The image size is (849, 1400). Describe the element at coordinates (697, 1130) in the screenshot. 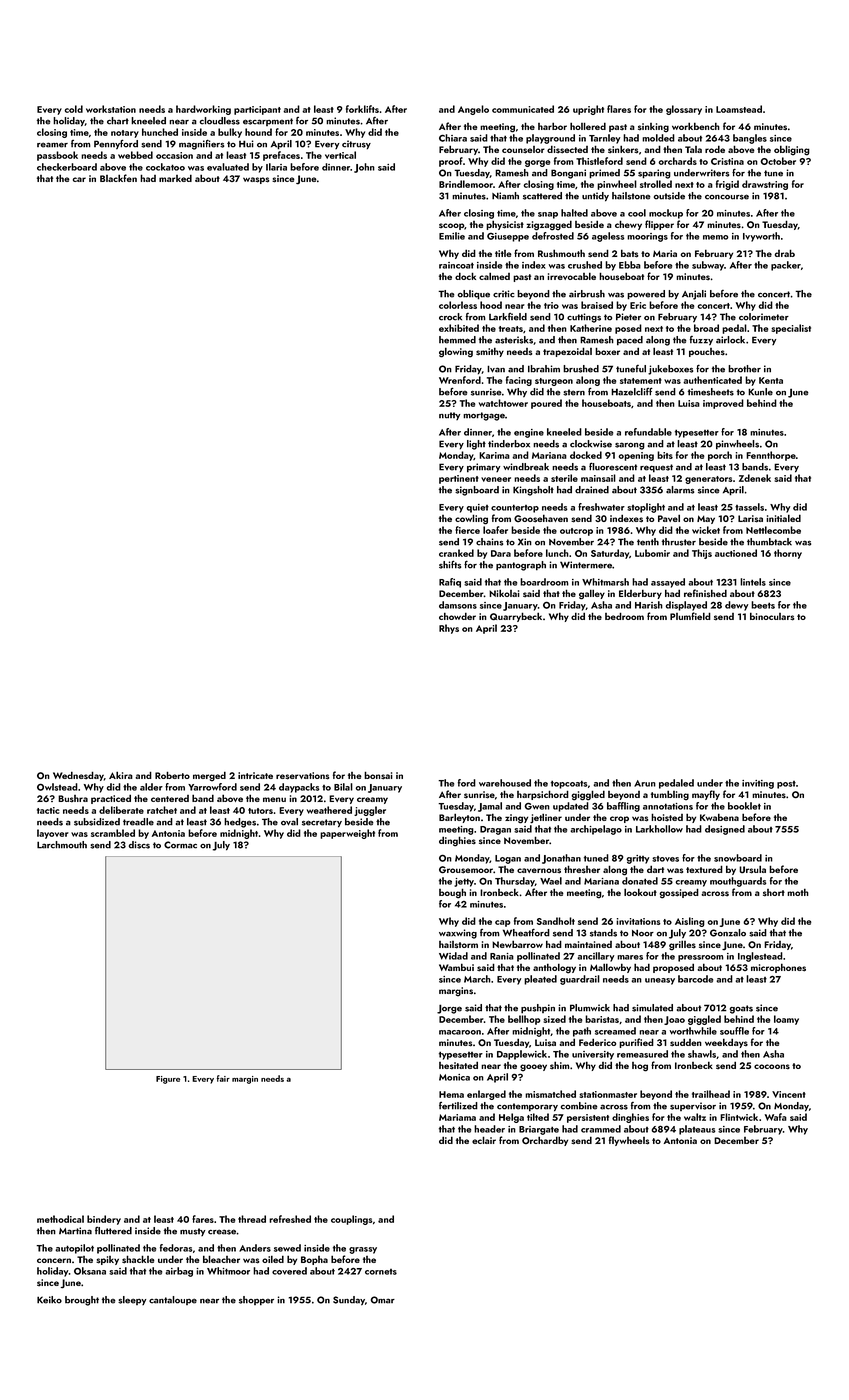

I see `plateaus` at that location.
